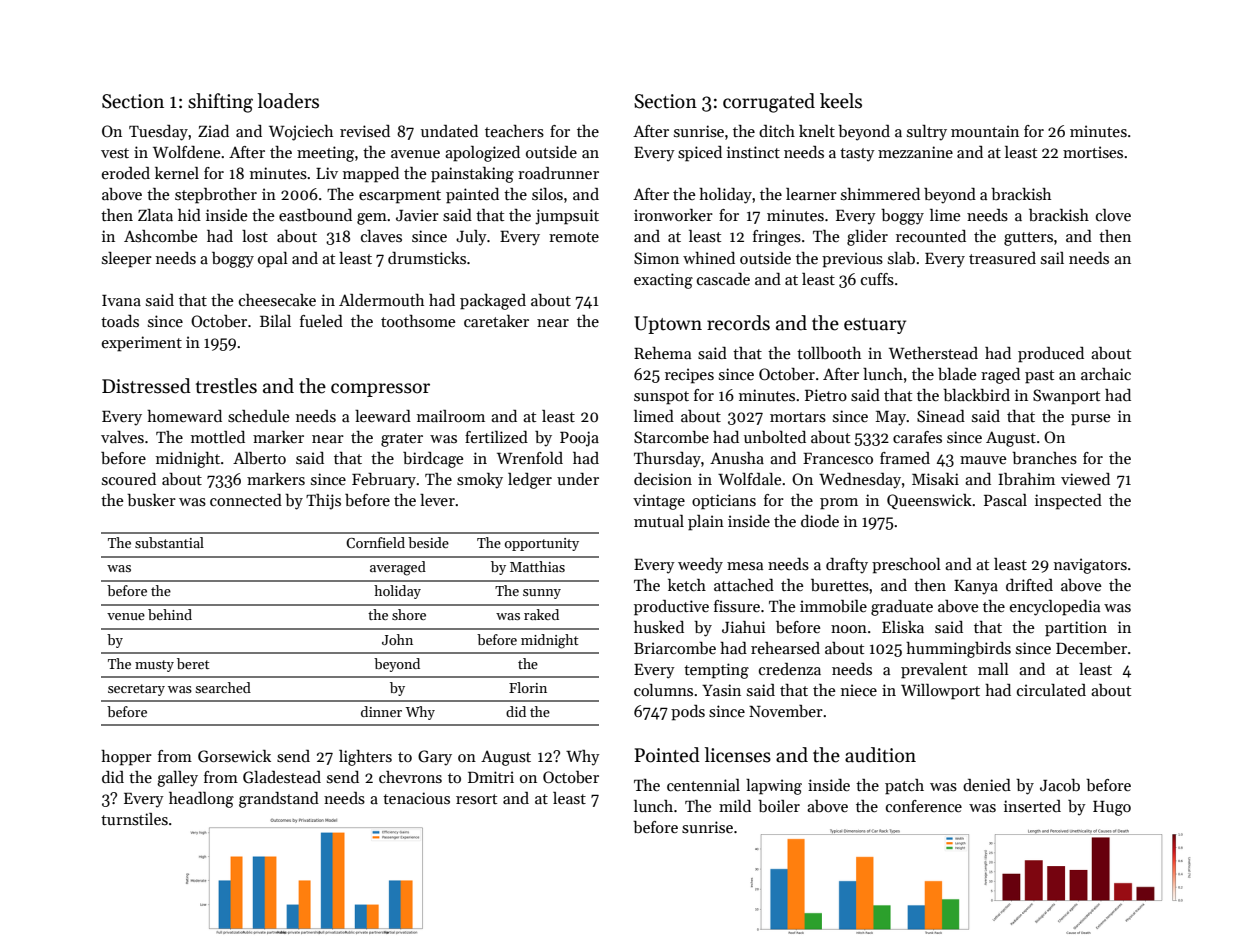  I want to click on keels, so click(841, 101).
